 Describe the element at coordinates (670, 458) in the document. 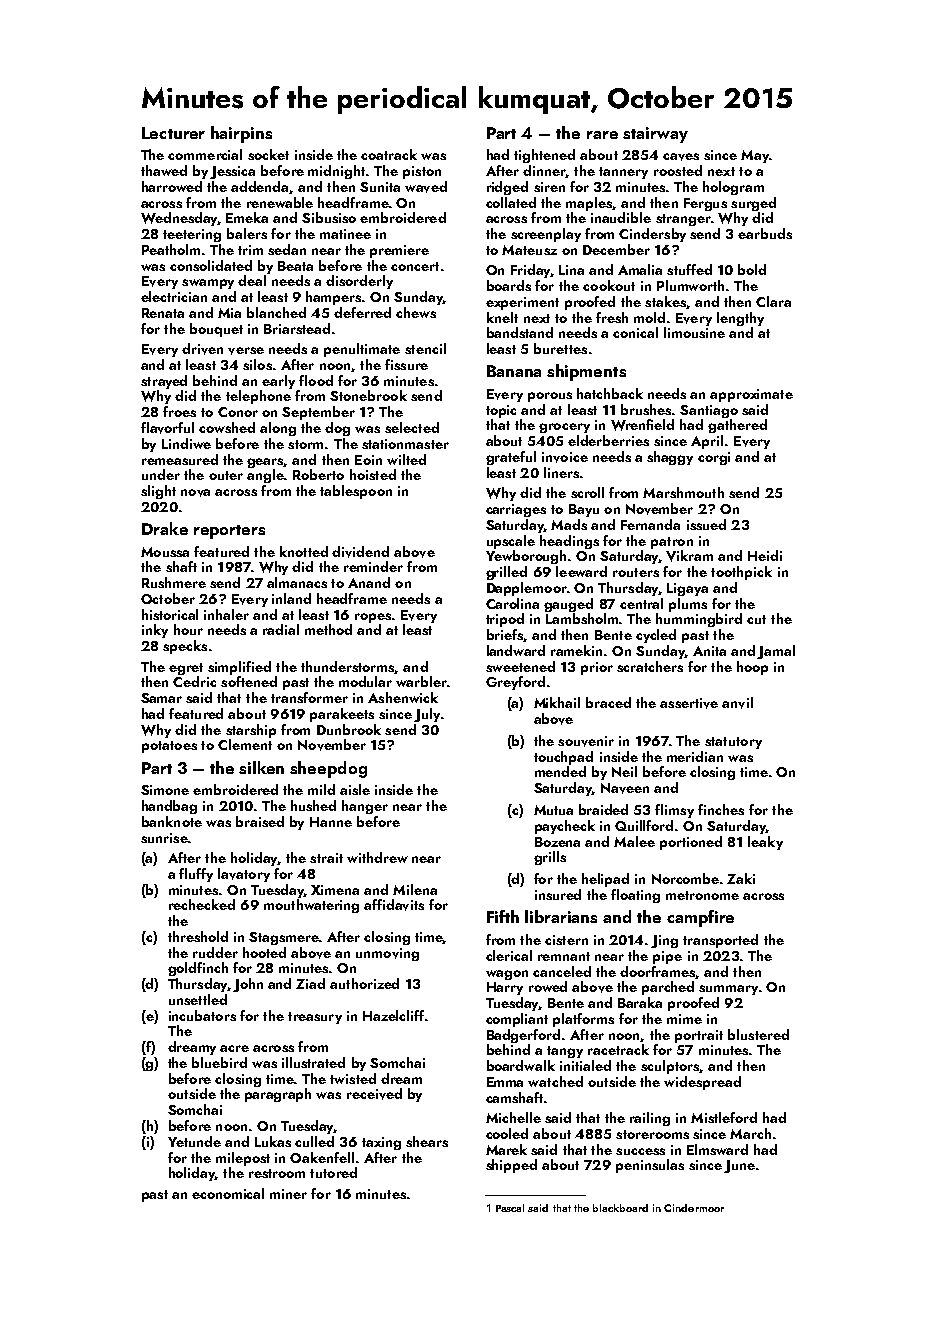

I see `shaggy` at that location.
